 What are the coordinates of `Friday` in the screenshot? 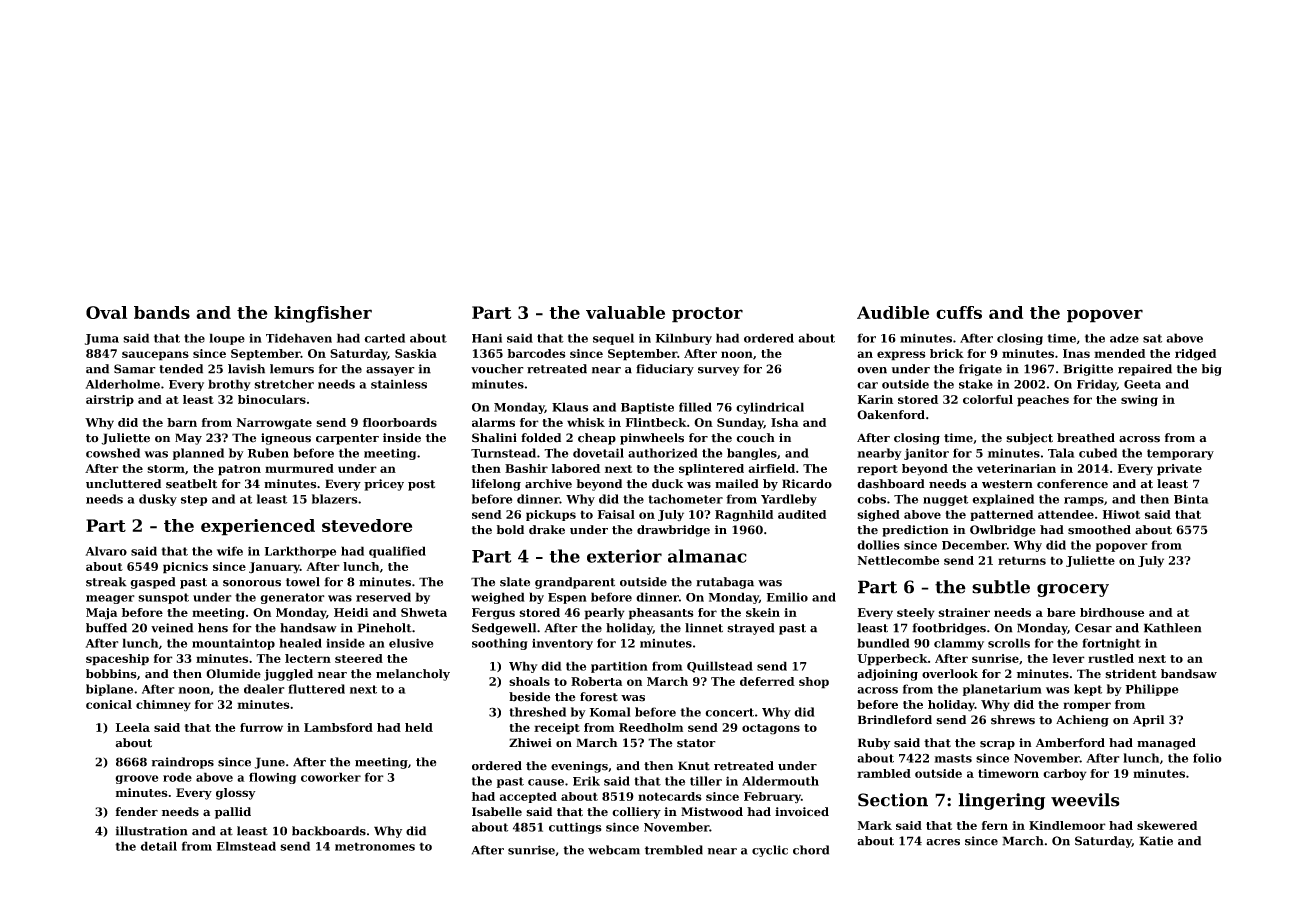 It's located at (1097, 385).
